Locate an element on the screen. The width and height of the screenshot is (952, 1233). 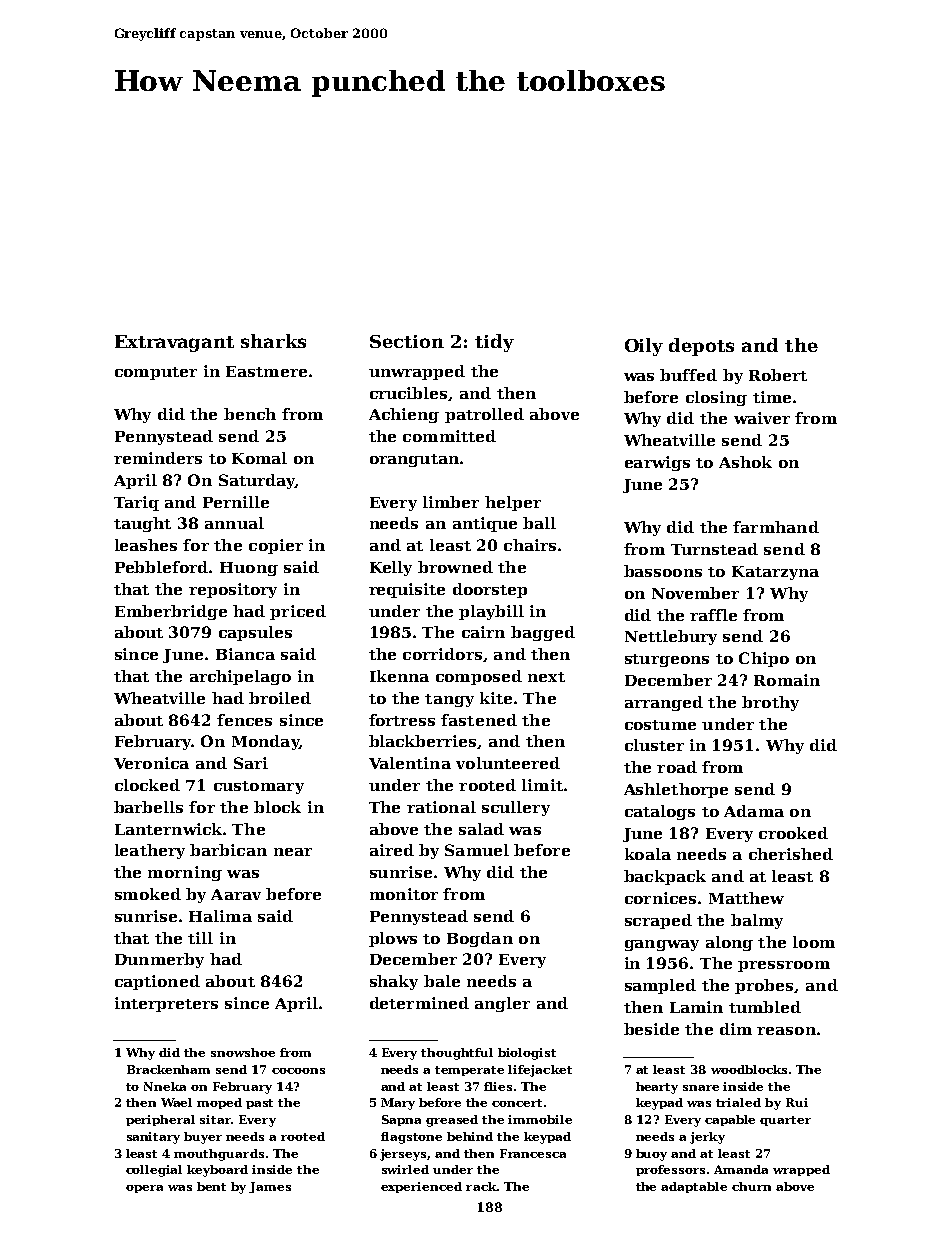
past is located at coordinates (259, 1104).
